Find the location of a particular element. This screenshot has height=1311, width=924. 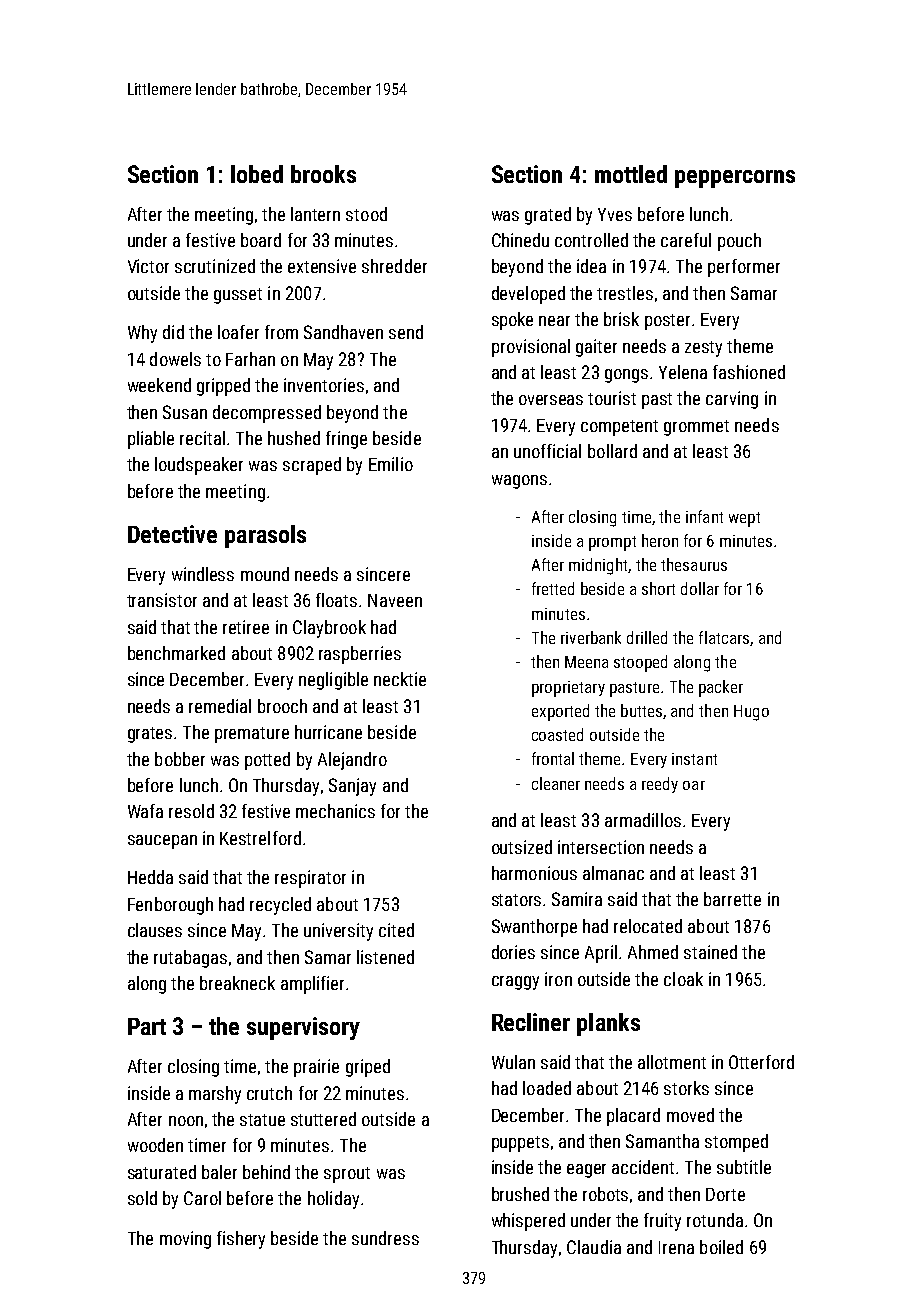

stooped is located at coordinates (640, 663).
